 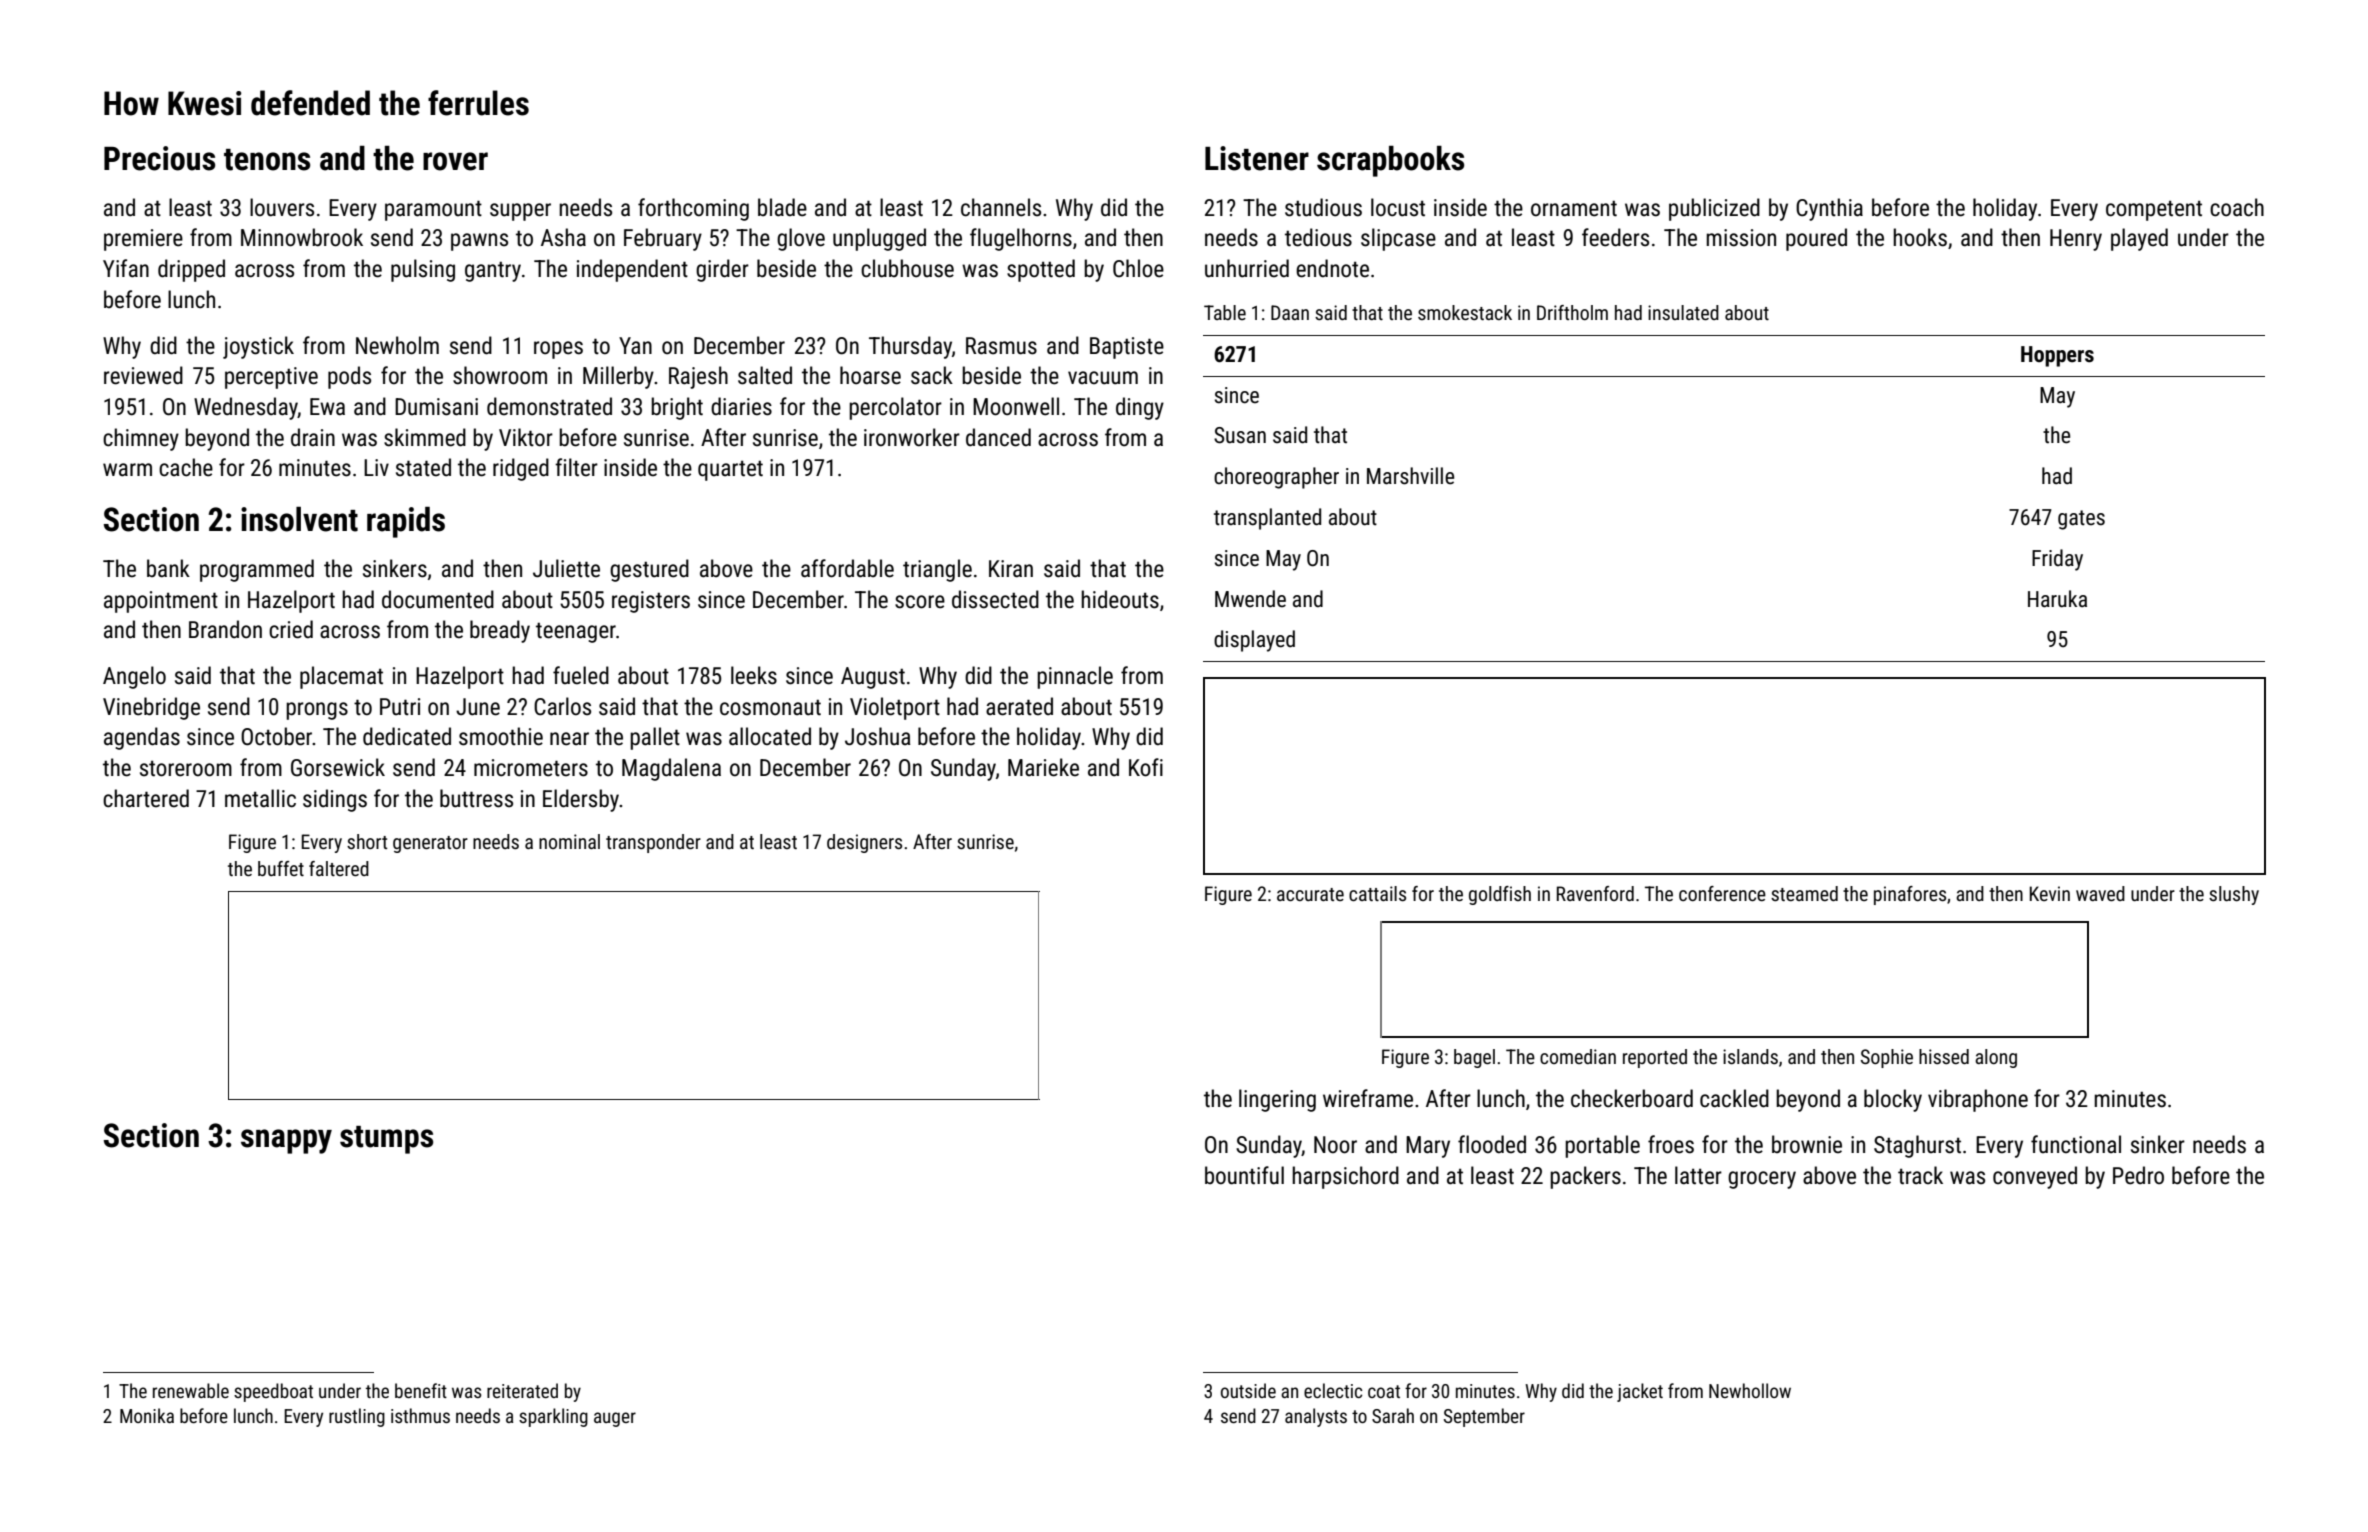 What do you see at coordinates (2057, 356) in the image?
I see `Hoppers` at bounding box center [2057, 356].
